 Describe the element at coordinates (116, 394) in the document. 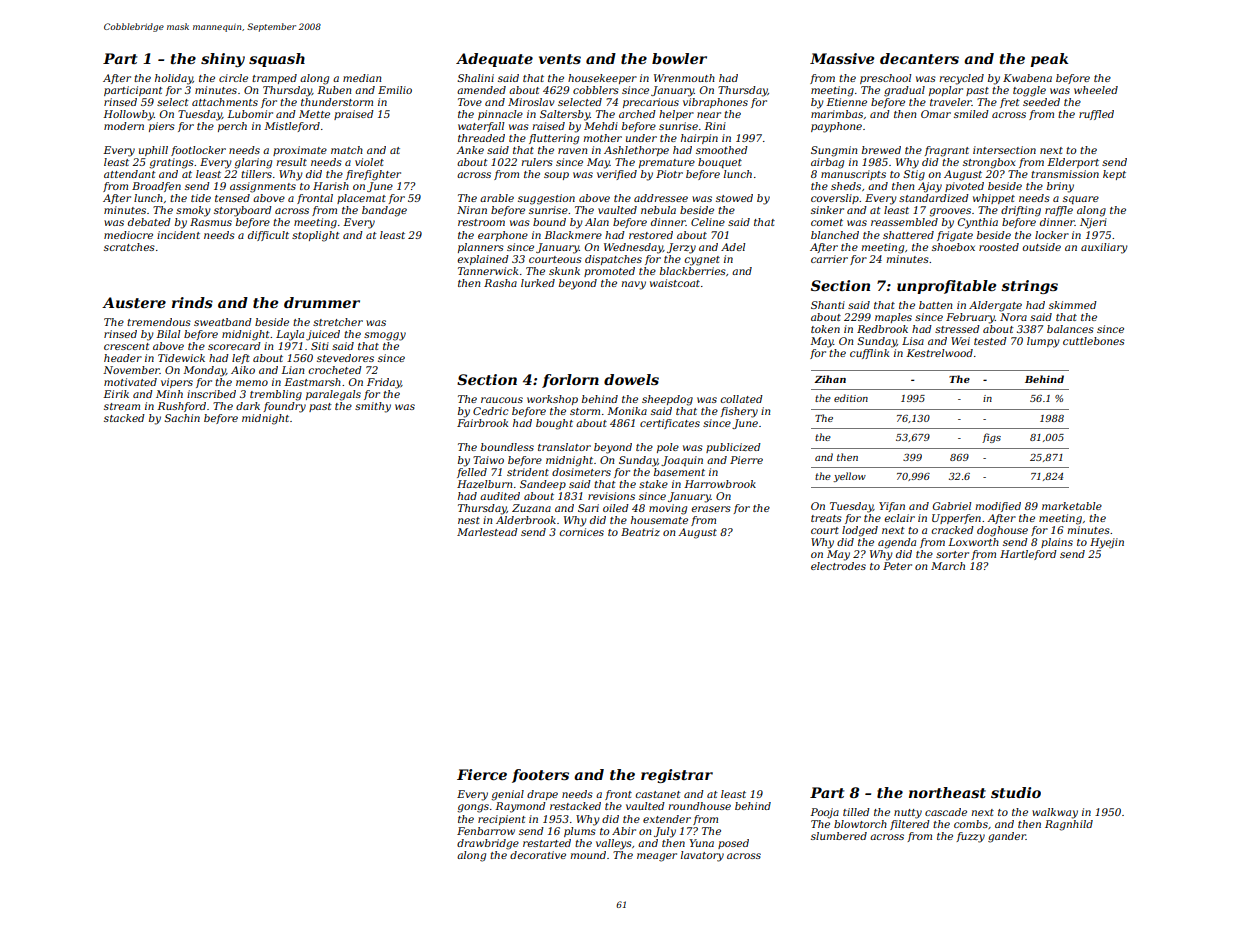

I see `Eirik` at that location.
